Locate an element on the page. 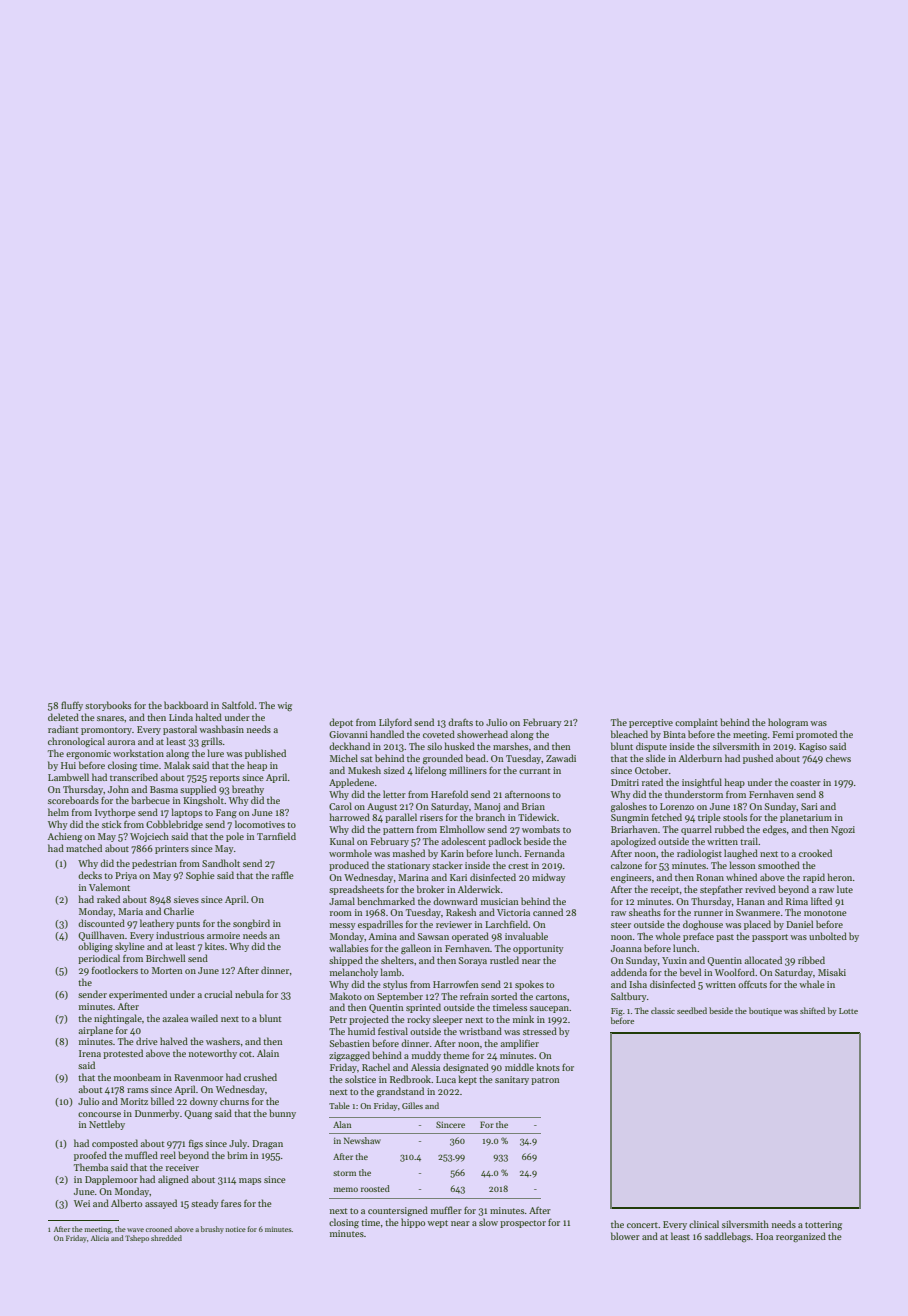 The height and width of the document is (1316, 908). Irena is located at coordinates (90, 1053).
